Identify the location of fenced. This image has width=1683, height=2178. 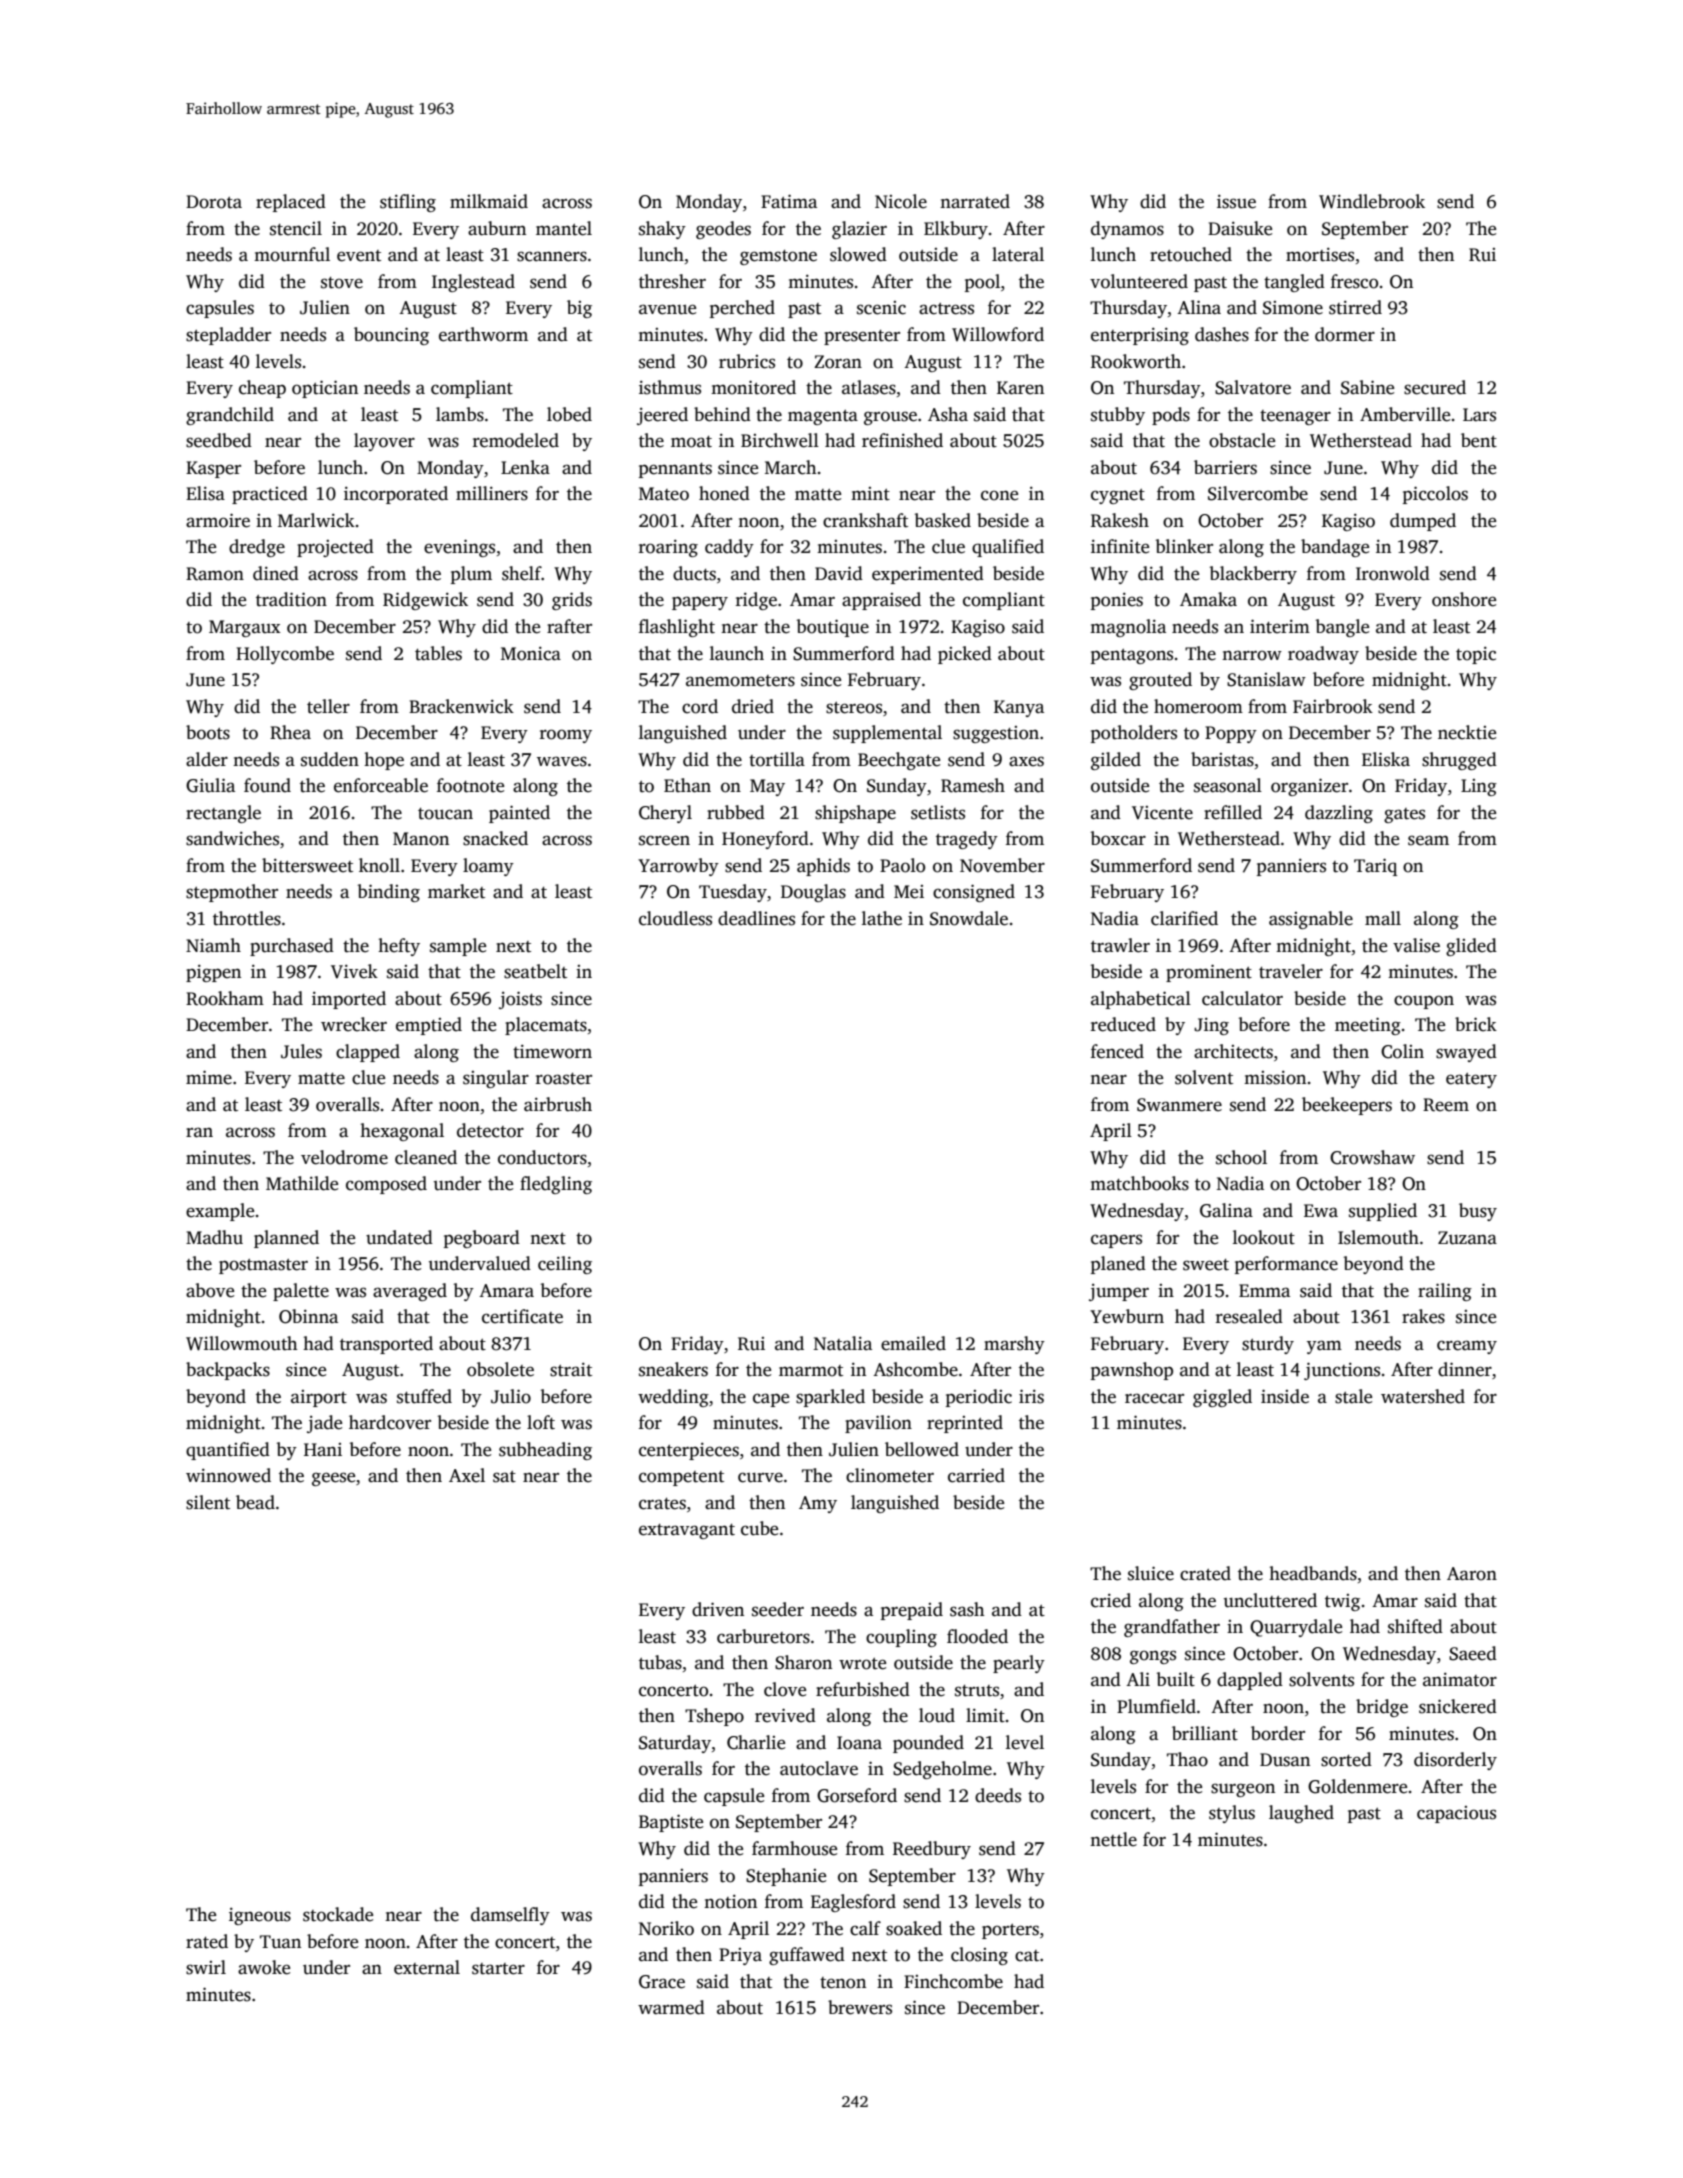
(1117, 1051).
